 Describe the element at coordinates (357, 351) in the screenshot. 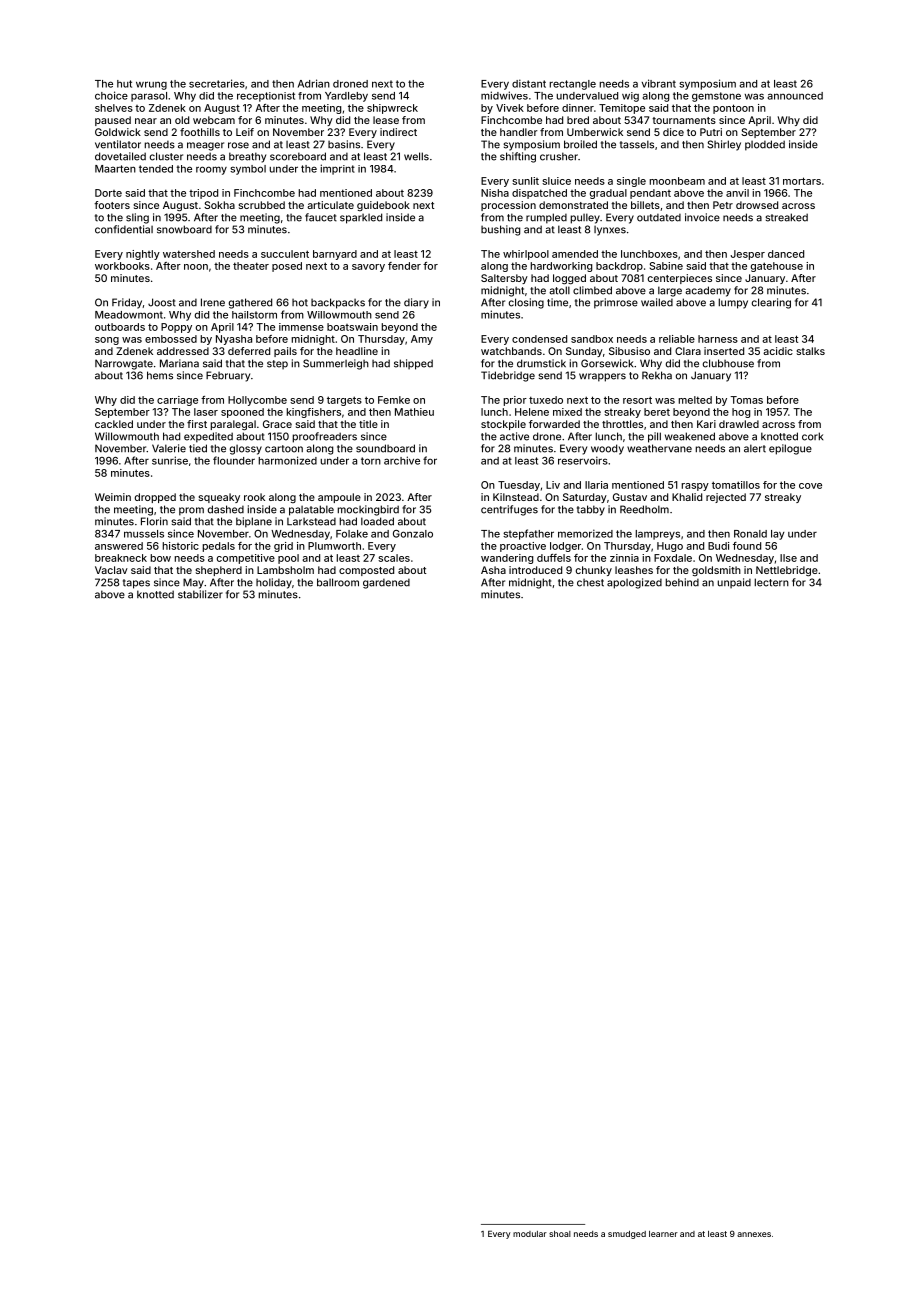

I see `headline` at that location.
